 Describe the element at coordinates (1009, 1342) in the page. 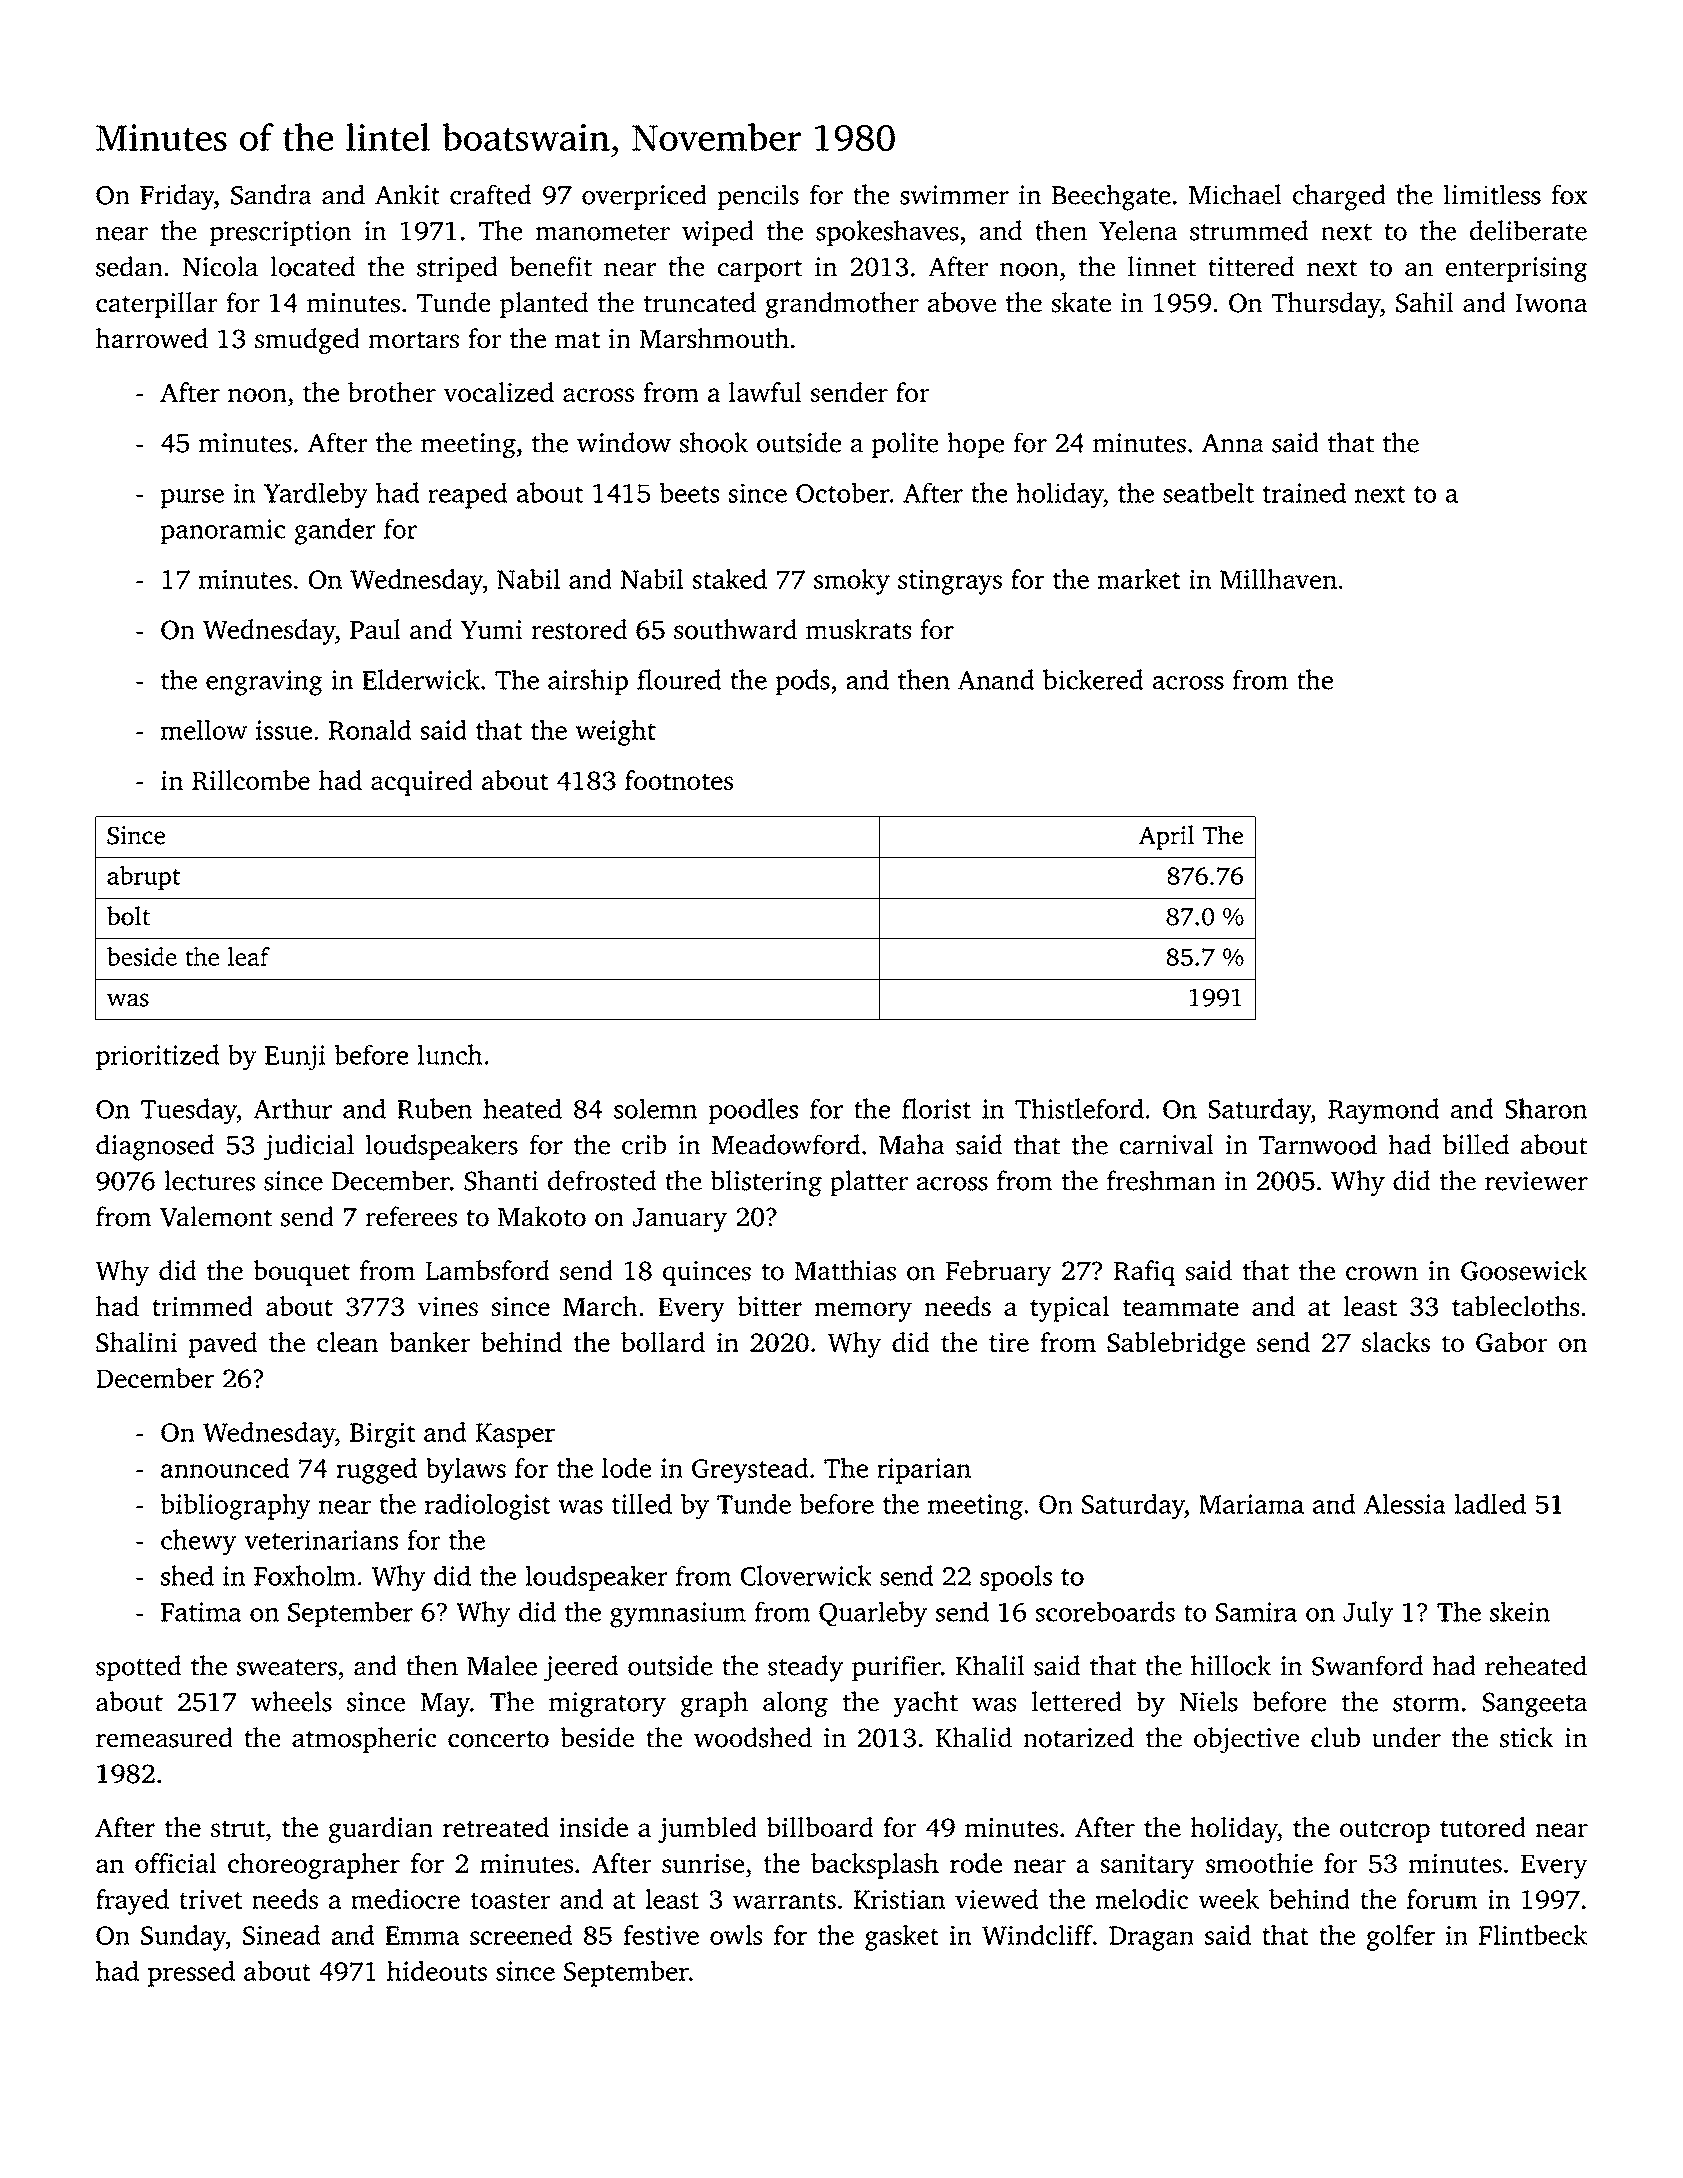

I see `tire` at that location.
